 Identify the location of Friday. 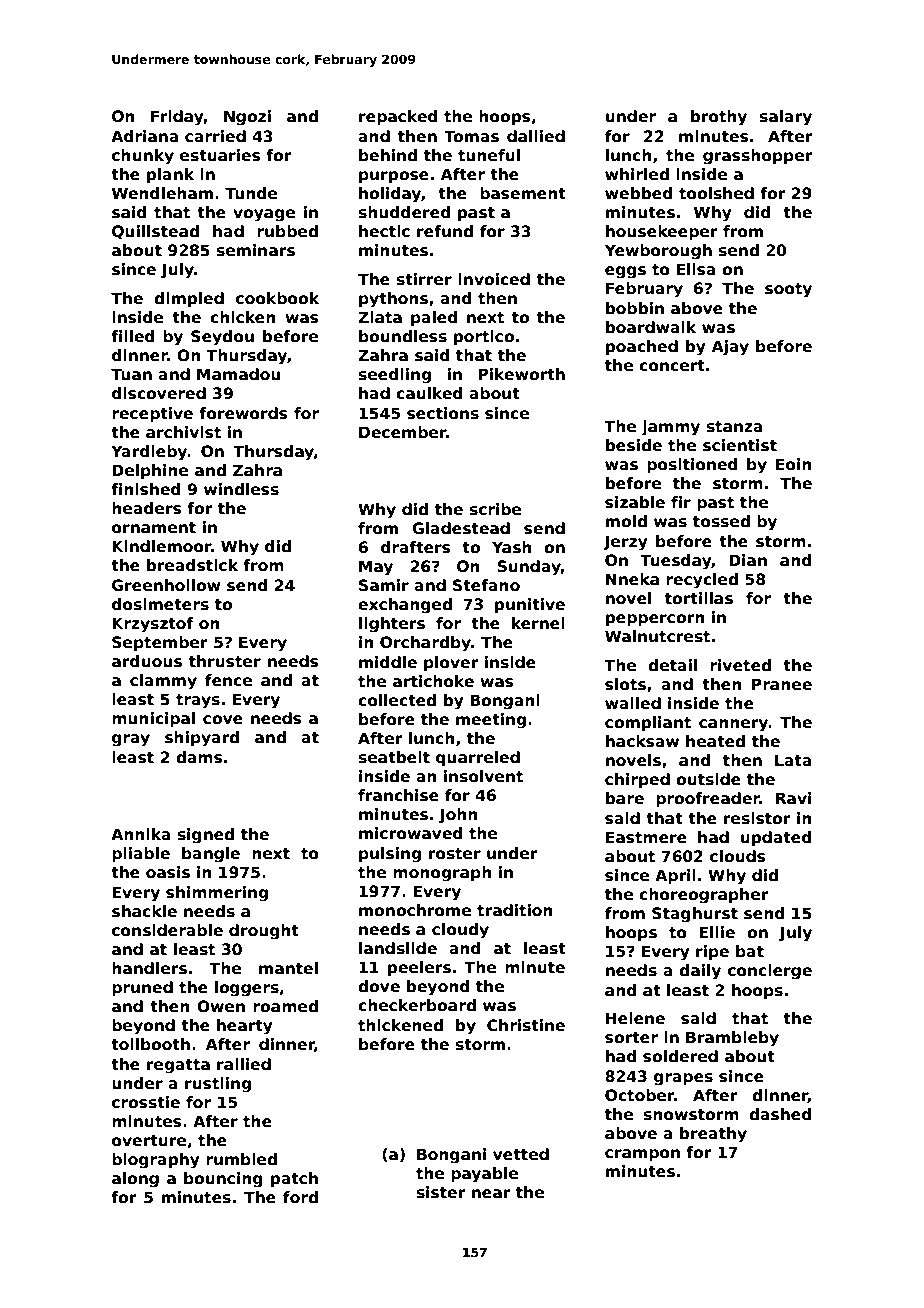
(177, 118).
